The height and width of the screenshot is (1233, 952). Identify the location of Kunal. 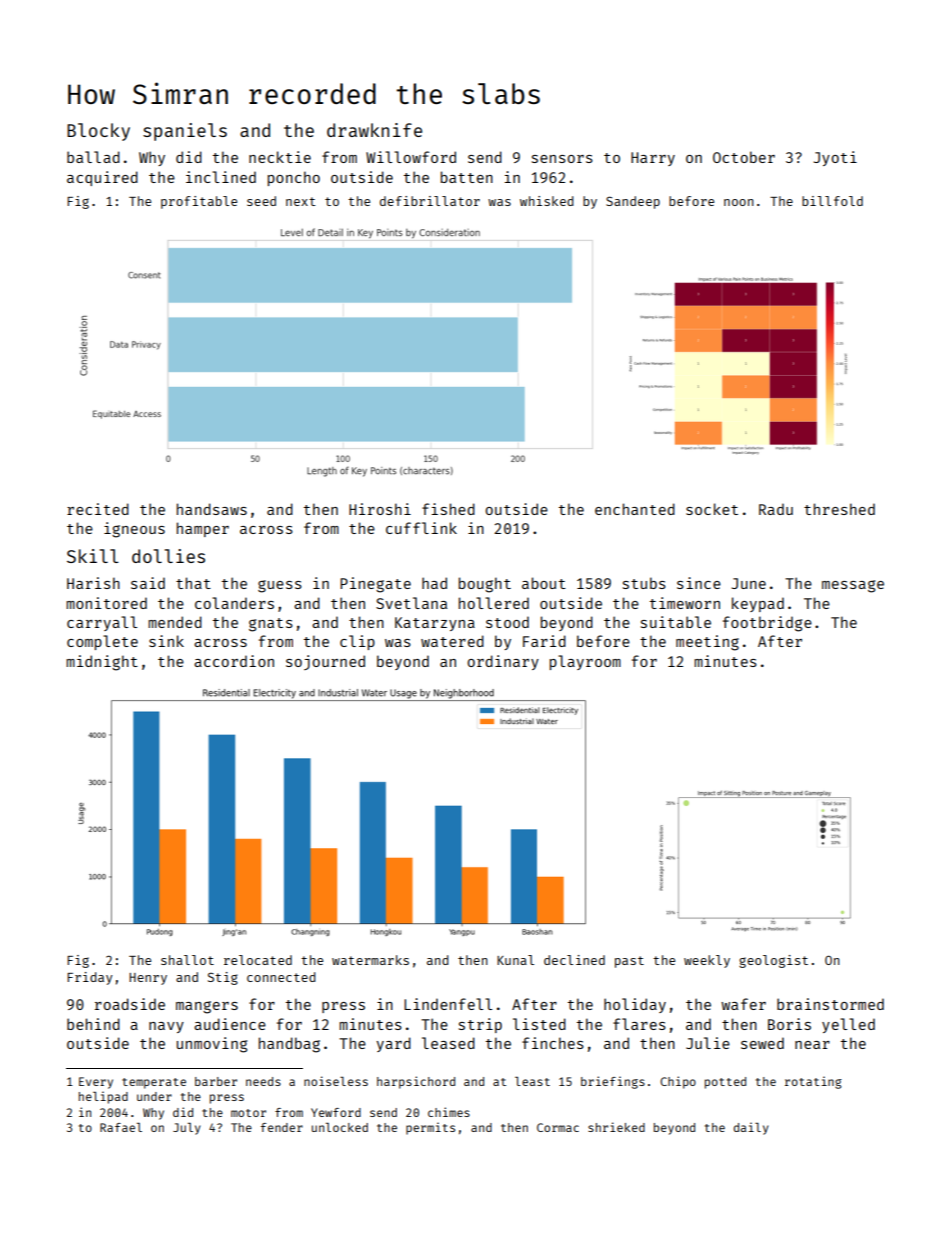
(515, 960).
